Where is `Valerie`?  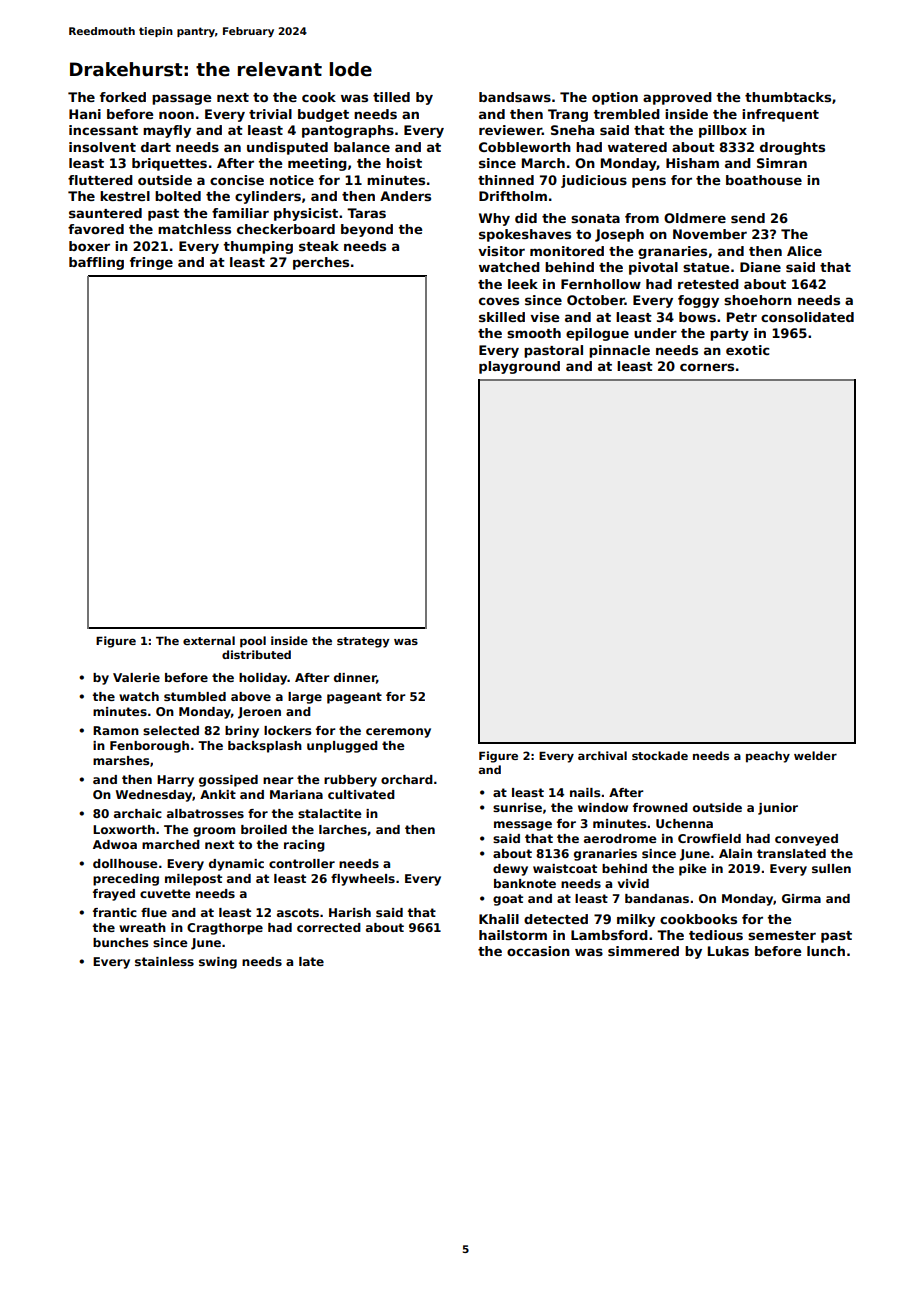
Valerie is located at coordinates (136, 677).
